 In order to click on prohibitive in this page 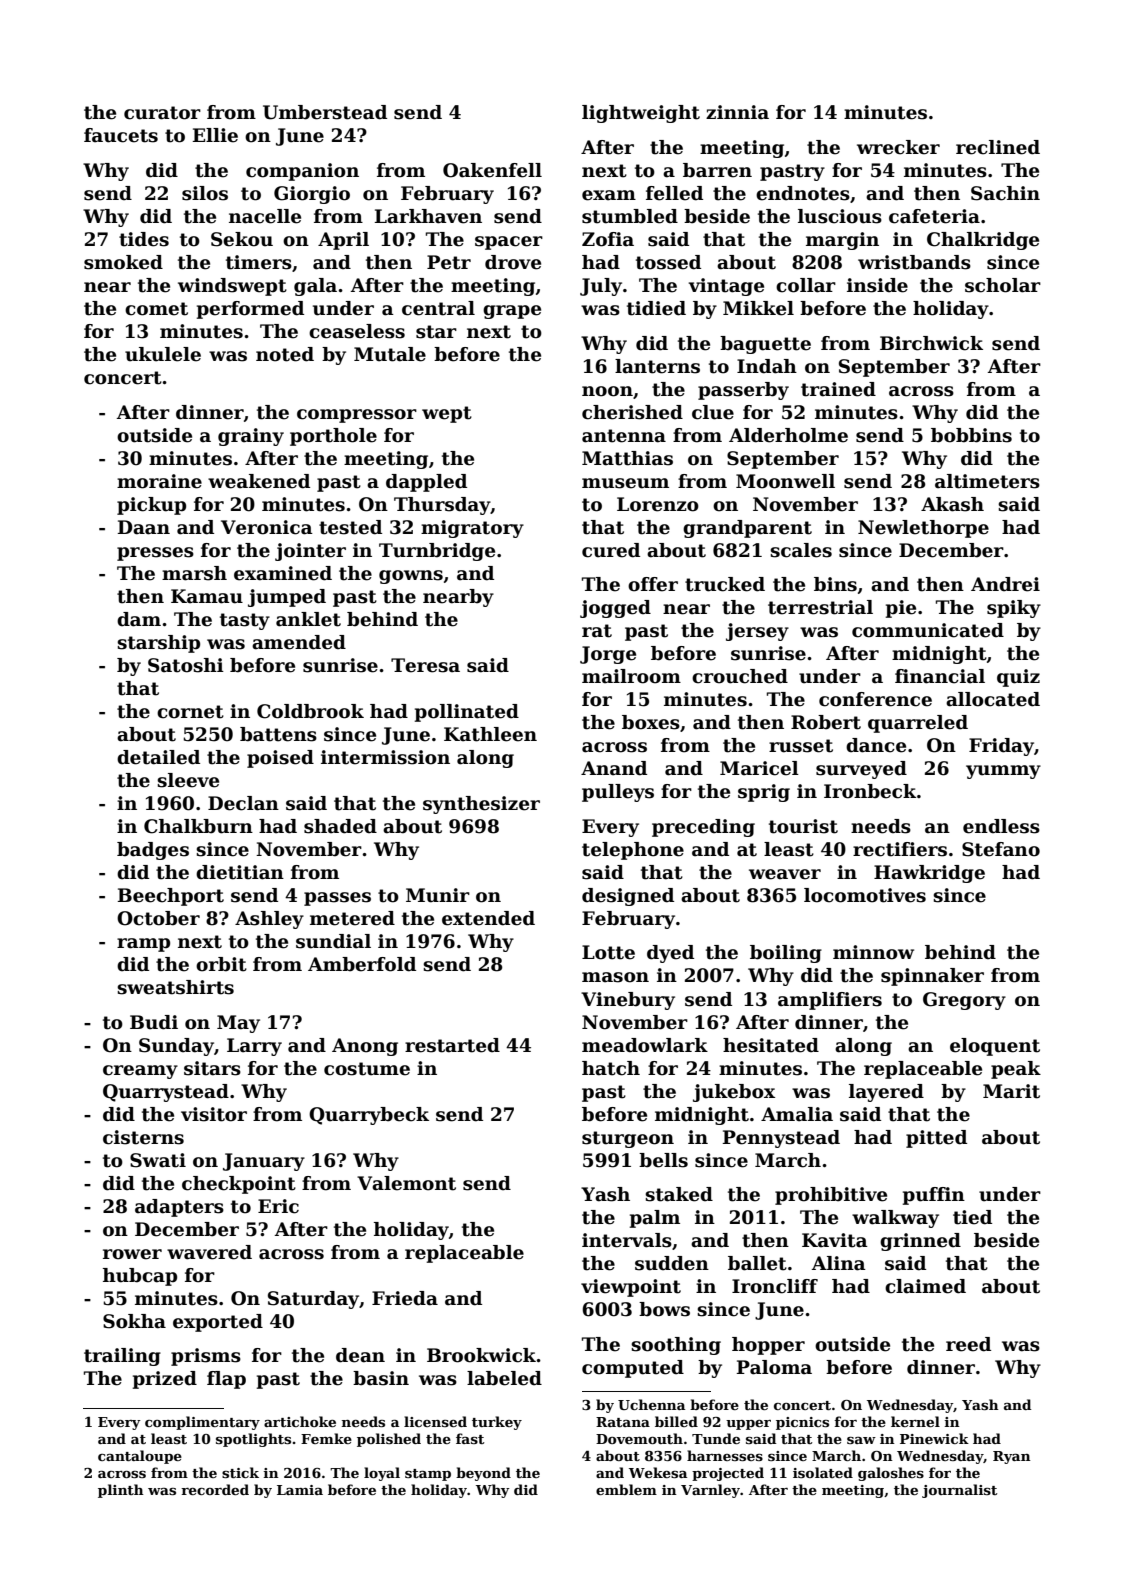, I will do `click(831, 1196)`.
